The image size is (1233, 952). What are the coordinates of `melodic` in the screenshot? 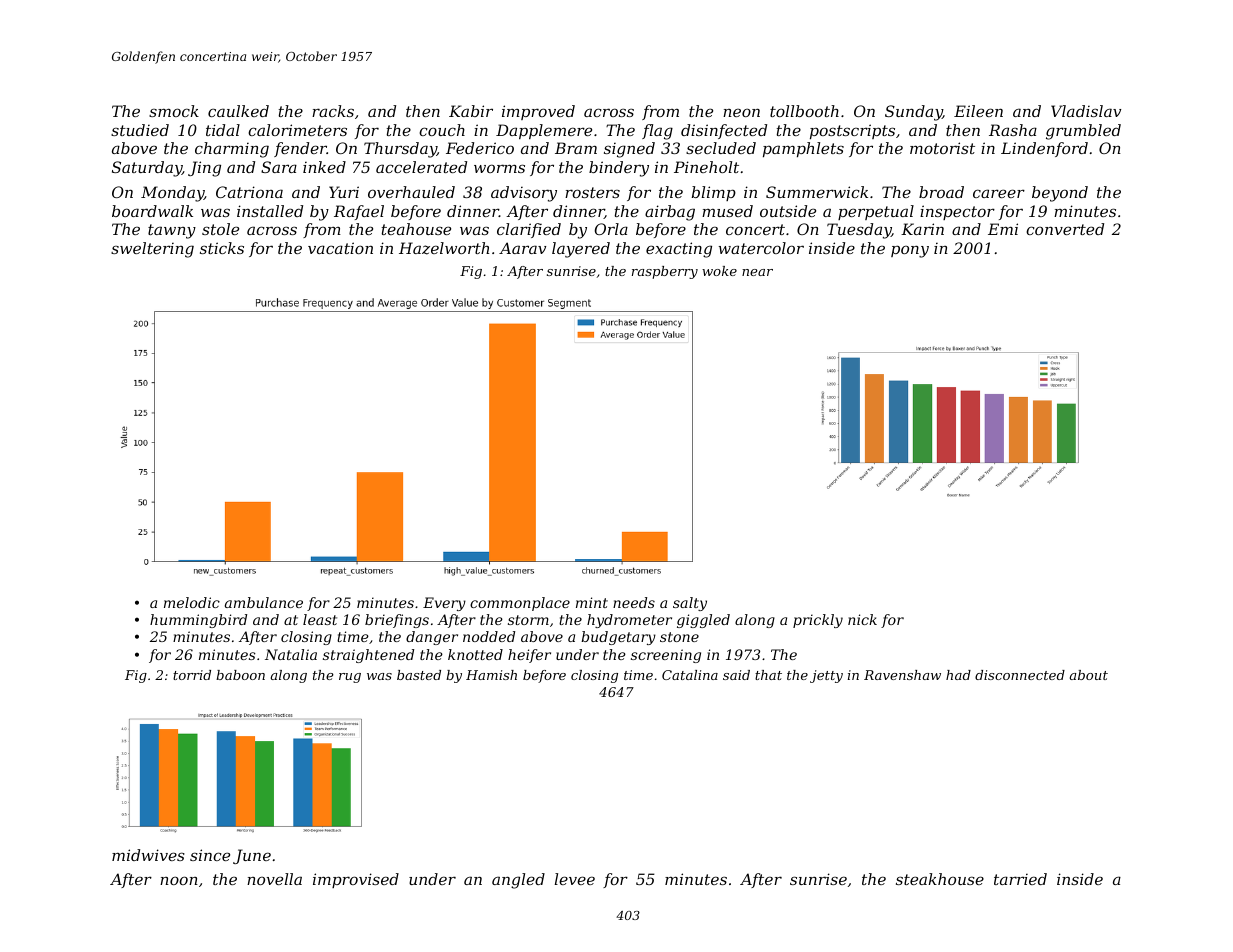 It's located at (192, 602).
